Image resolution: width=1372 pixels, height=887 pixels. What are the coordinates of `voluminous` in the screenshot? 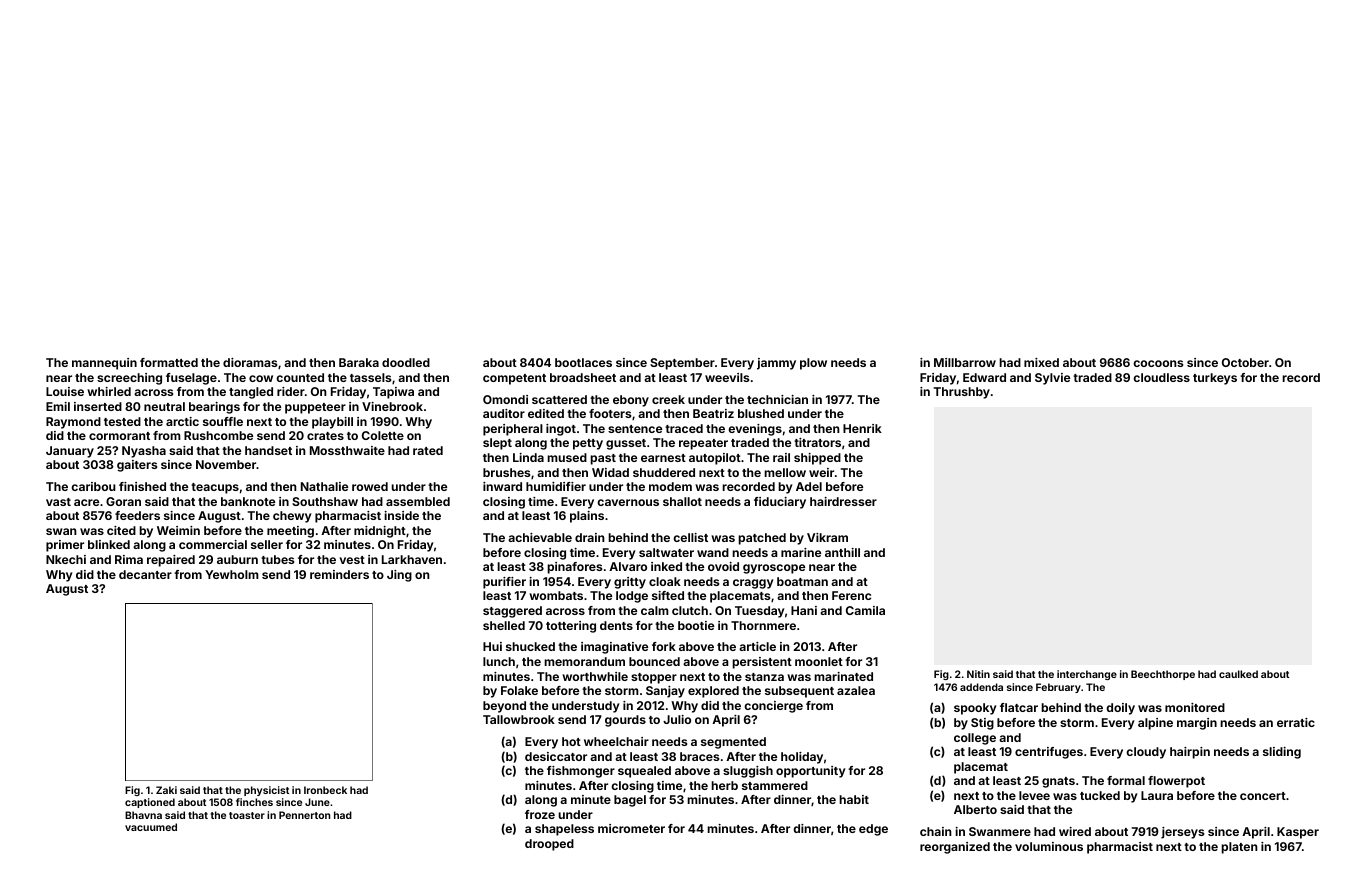 It's located at (1049, 846).
